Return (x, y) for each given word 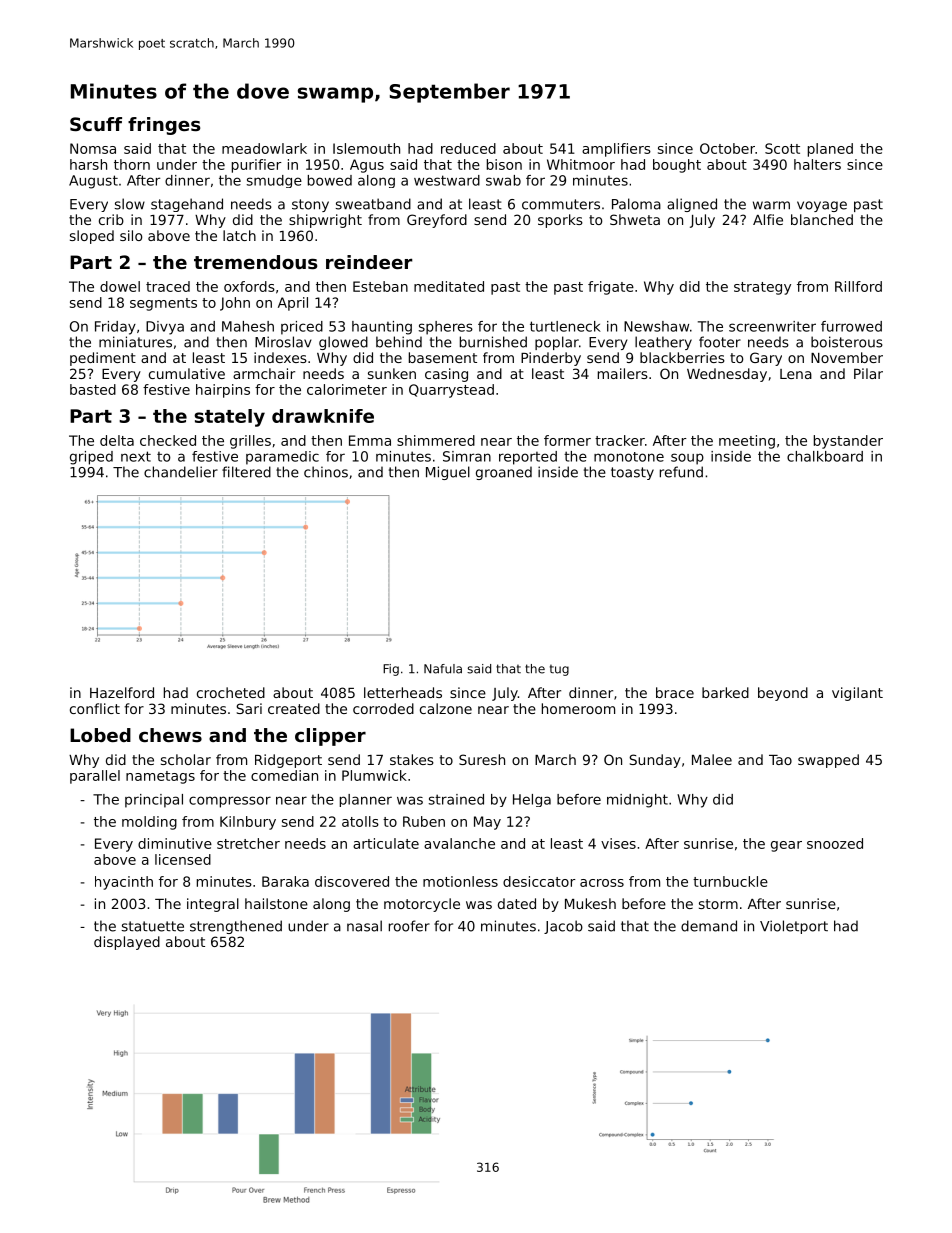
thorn (132, 164)
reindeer (369, 262)
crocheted (231, 692)
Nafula (443, 669)
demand (709, 926)
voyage (822, 206)
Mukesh (590, 903)
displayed (127, 943)
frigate (611, 288)
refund (681, 472)
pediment (103, 359)
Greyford (437, 221)
